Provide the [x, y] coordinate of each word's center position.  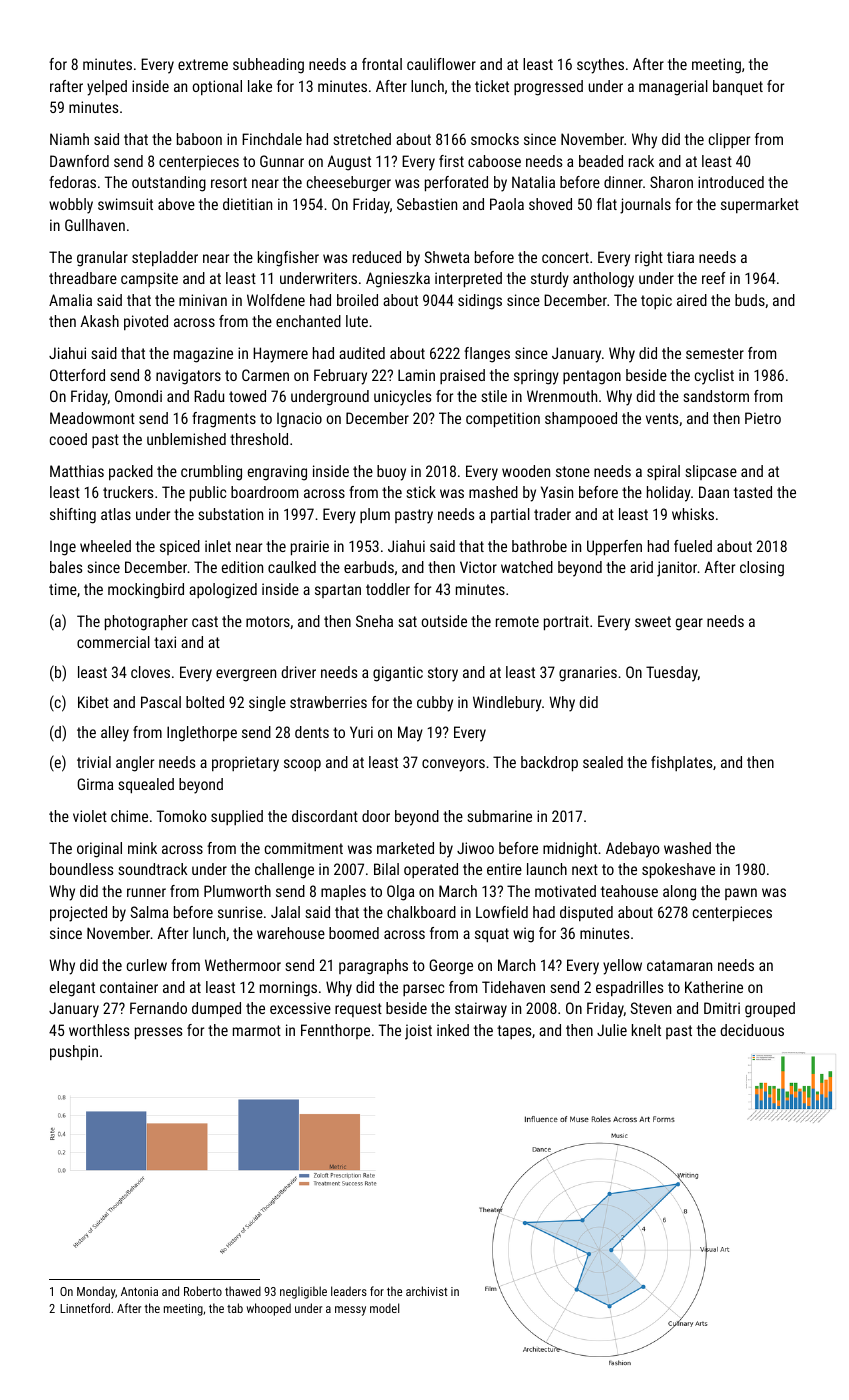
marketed [405, 848]
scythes [600, 66]
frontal [382, 64]
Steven [651, 1008]
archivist [426, 1291]
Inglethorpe [202, 734]
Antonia [139, 1291]
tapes [514, 1032]
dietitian [247, 204]
